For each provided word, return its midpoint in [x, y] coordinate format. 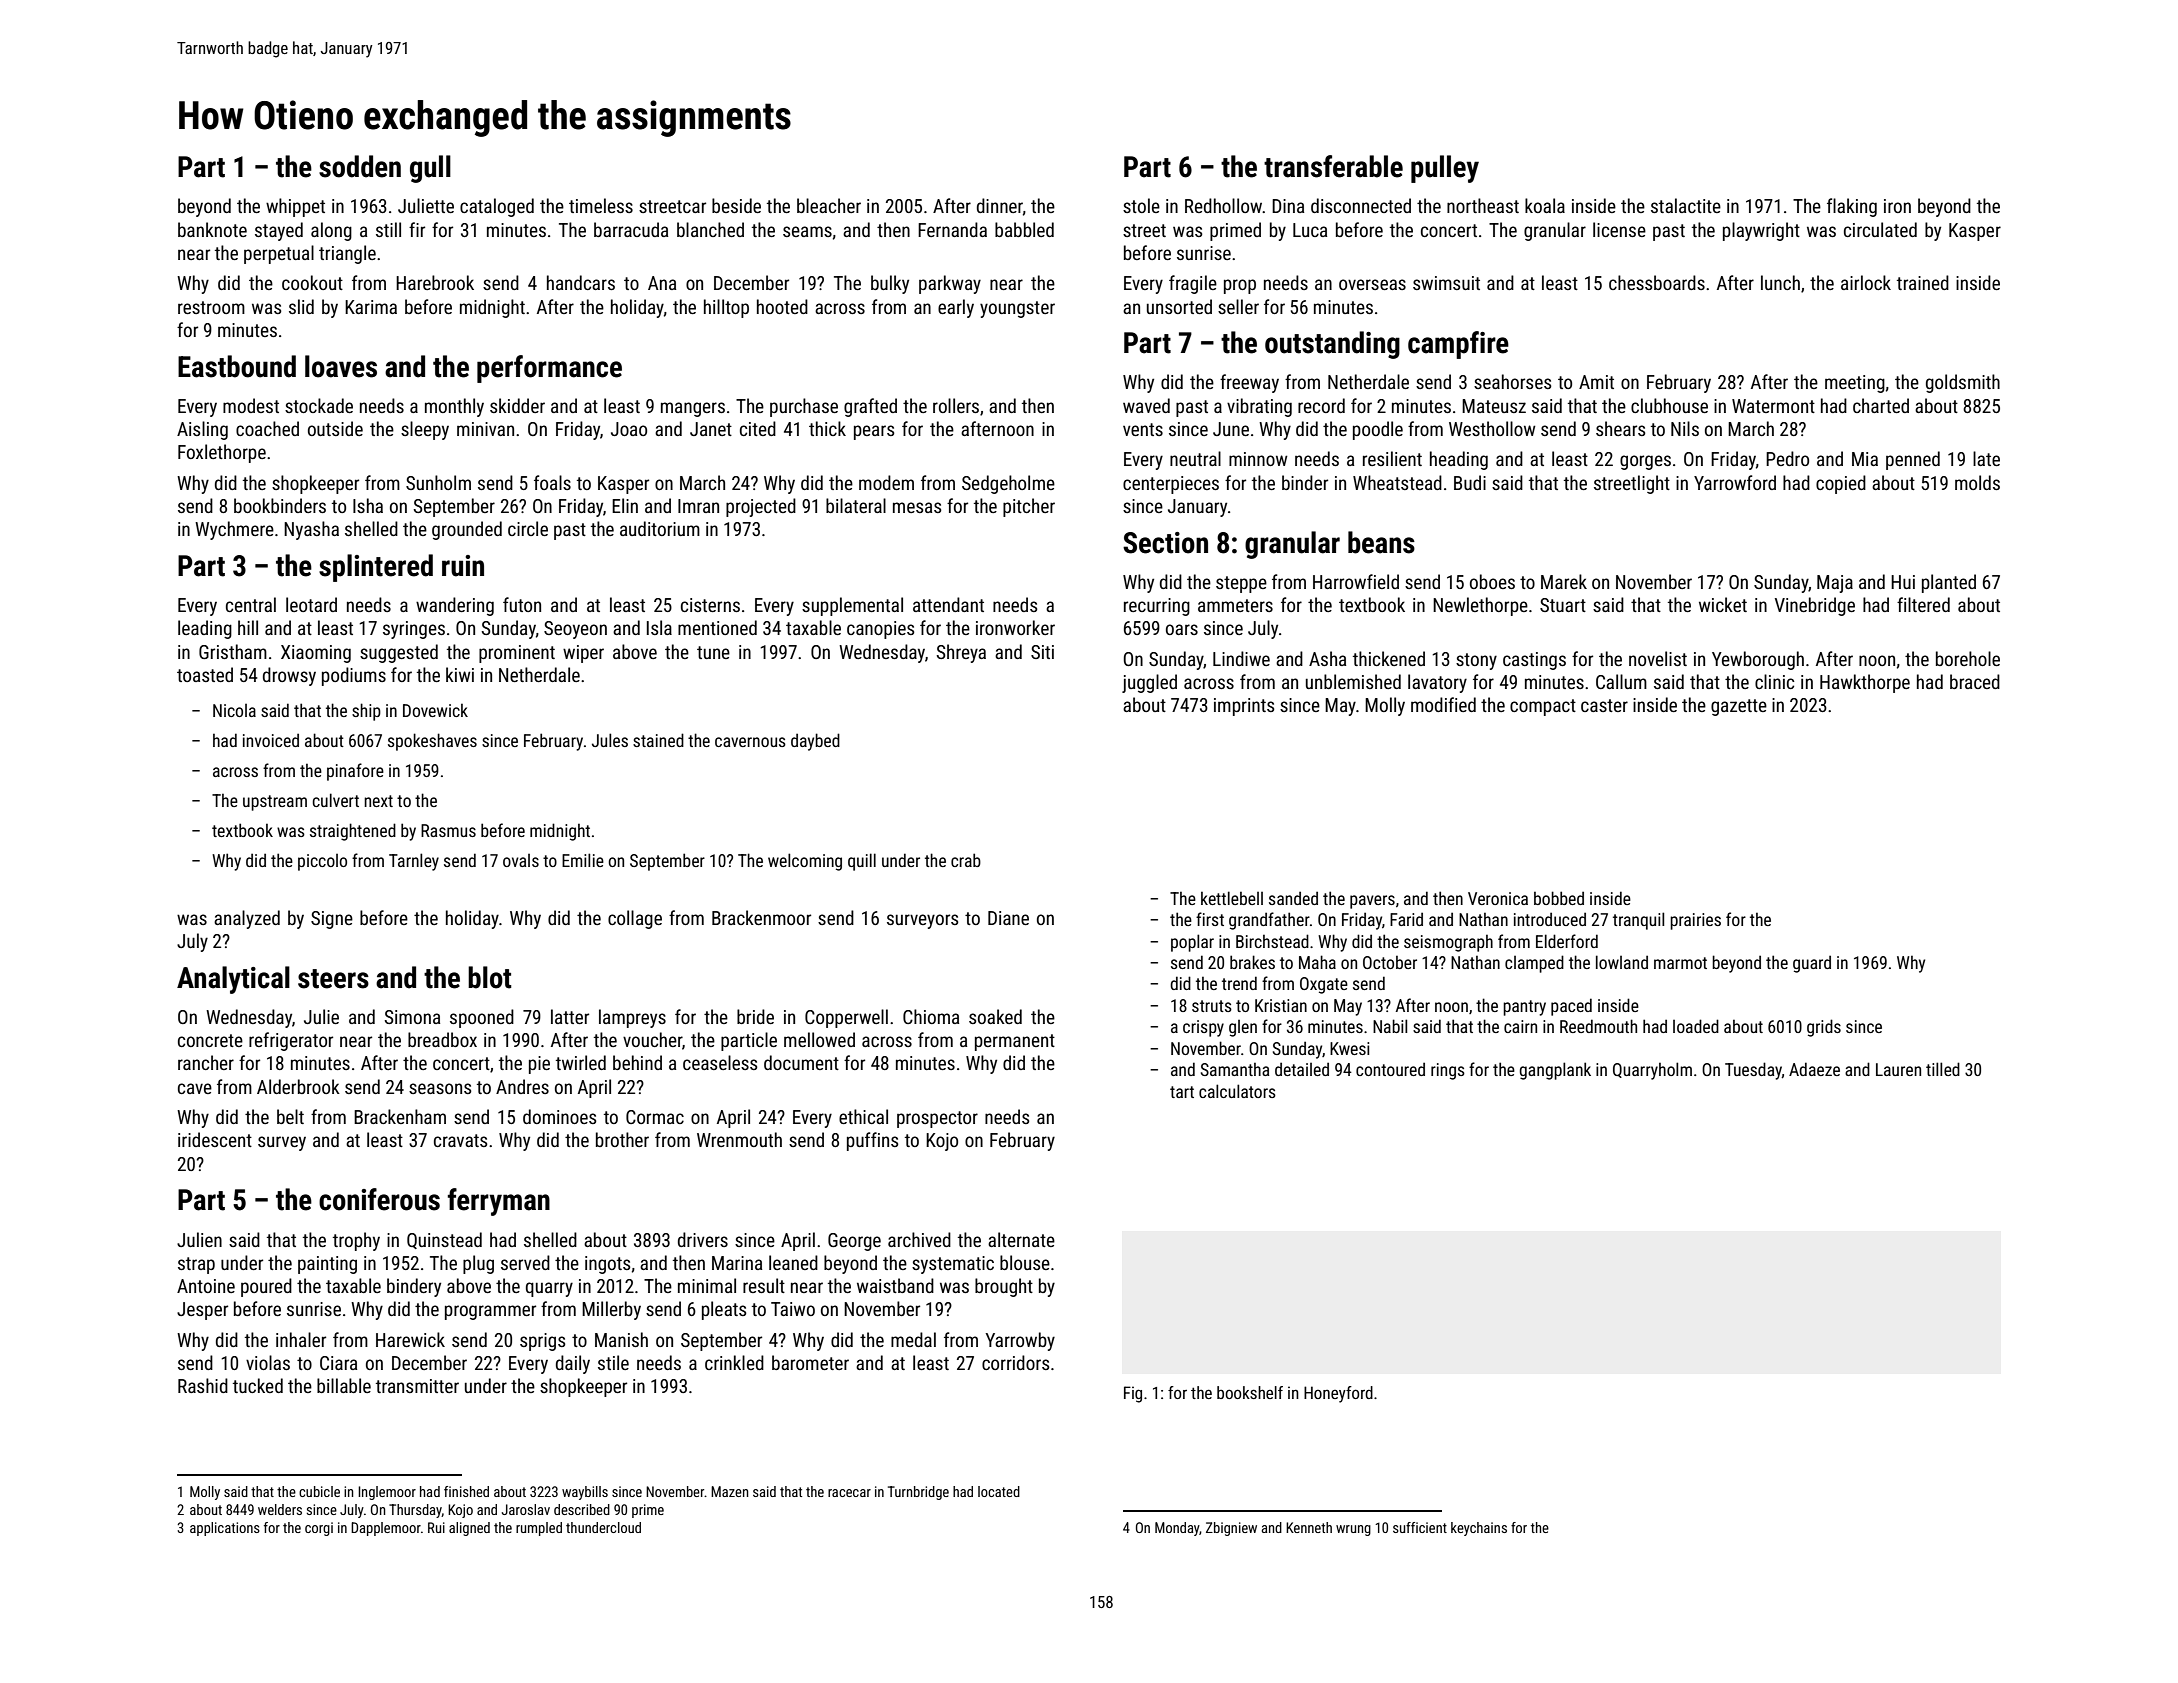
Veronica [1498, 898]
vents [1143, 429]
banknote [212, 229]
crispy [1203, 1028]
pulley [1445, 169]
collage [635, 919]
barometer [810, 1362]
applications [225, 1529]
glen [1243, 1028]
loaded [1696, 1026]
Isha [368, 505]
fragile [1193, 284]
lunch [1780, 282]
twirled [581, 1062]
